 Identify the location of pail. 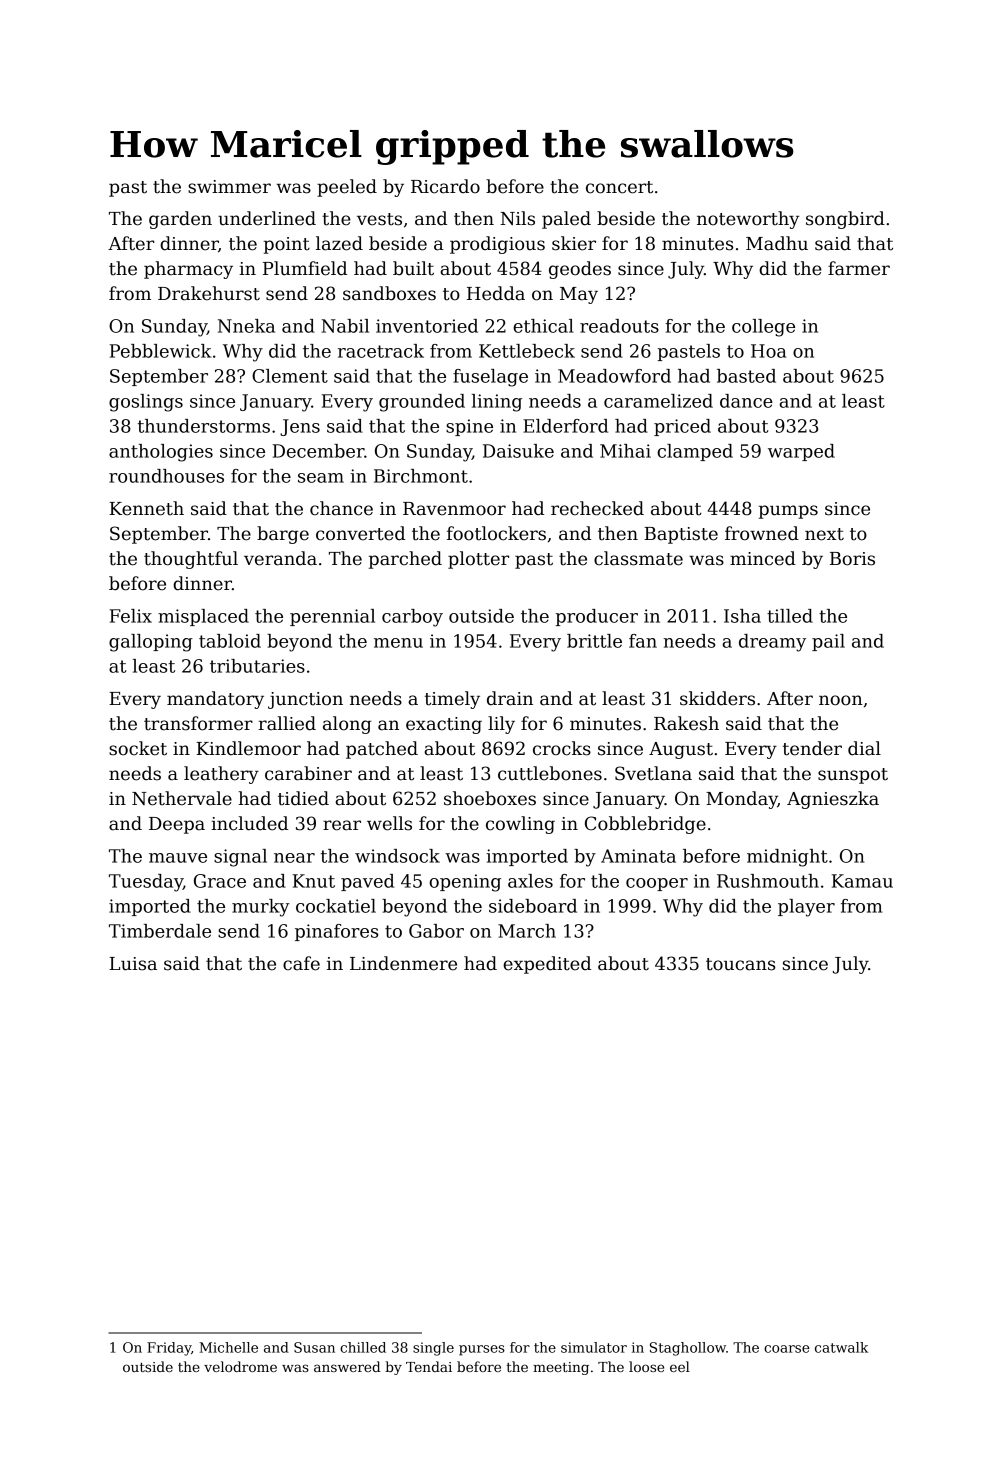
(828, 642).
